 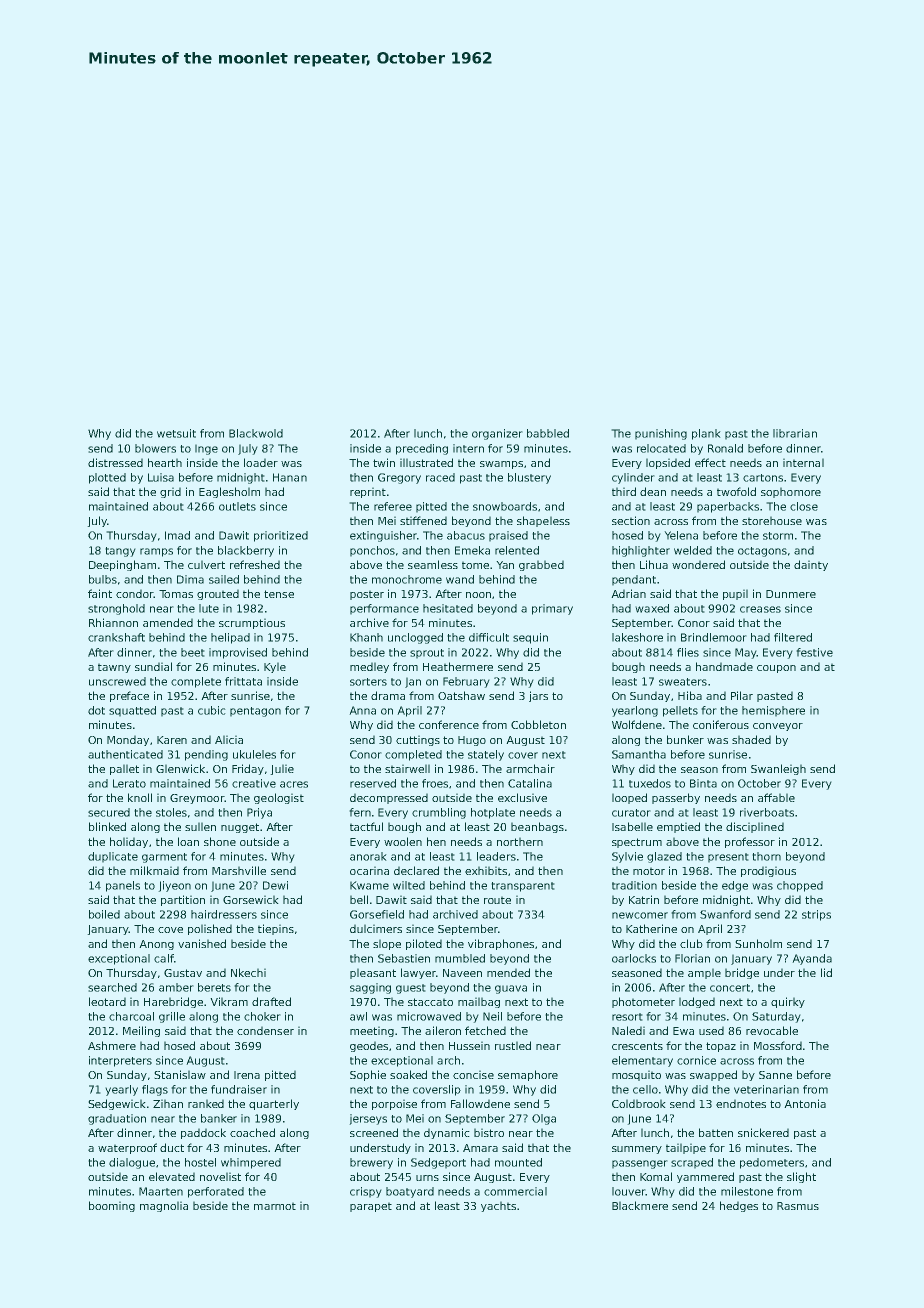 What do you see at coordinates (220, 1177) in the screenshot?
I see `novelist` at bounding box center [220, 1177].
